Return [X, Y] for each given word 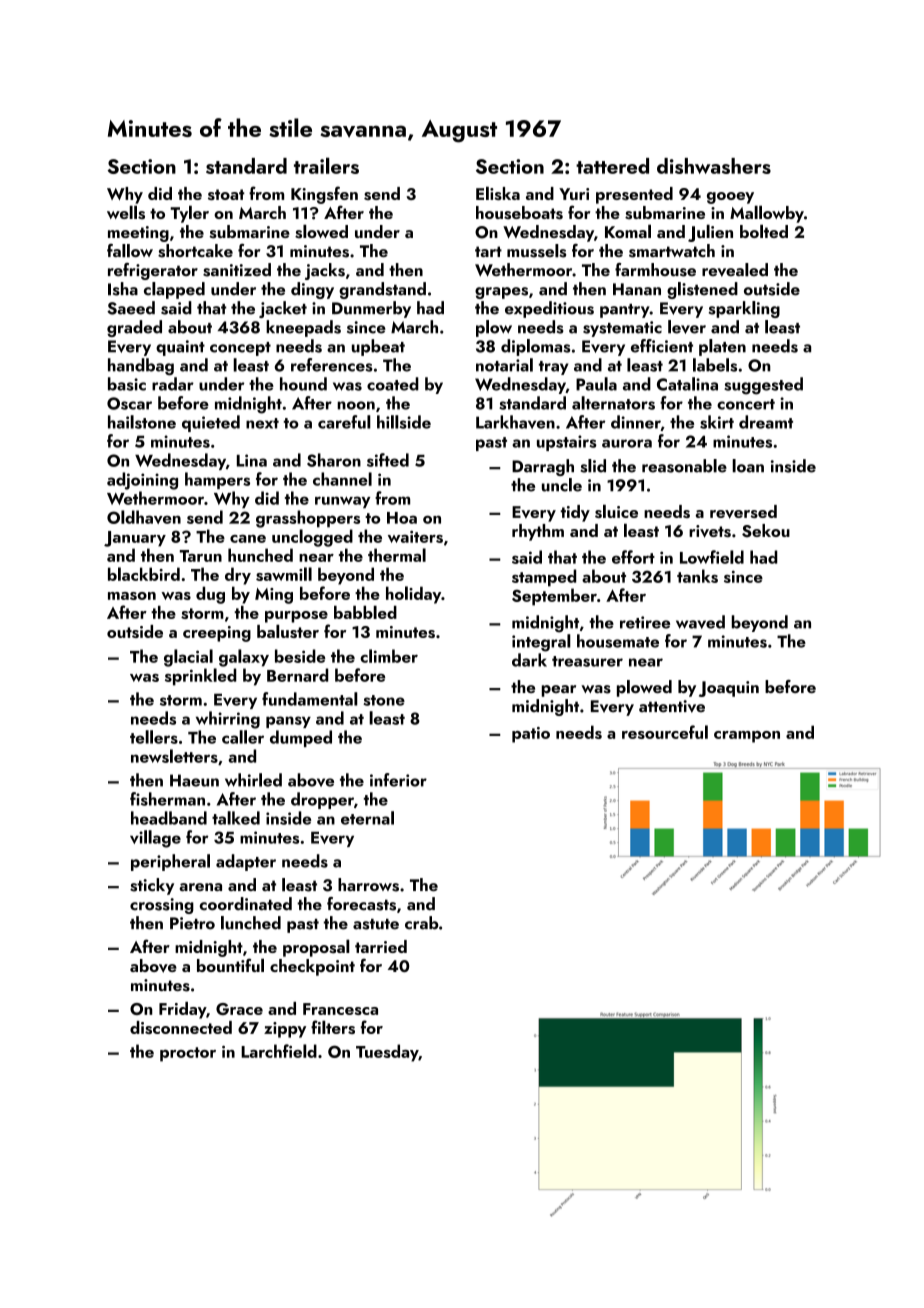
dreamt [766, 422]
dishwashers [714, 166]
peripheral [170, 862]
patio [531, 735]
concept [240, 349]
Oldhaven [144, 517]
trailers [326, 165]
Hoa [402, 518]
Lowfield [712, 557]
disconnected [181, 1027]
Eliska [498, 193]
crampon [747, 737]
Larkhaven [515, 422]
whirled [253, 780]
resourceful [665, 732]
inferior [398, 780]
